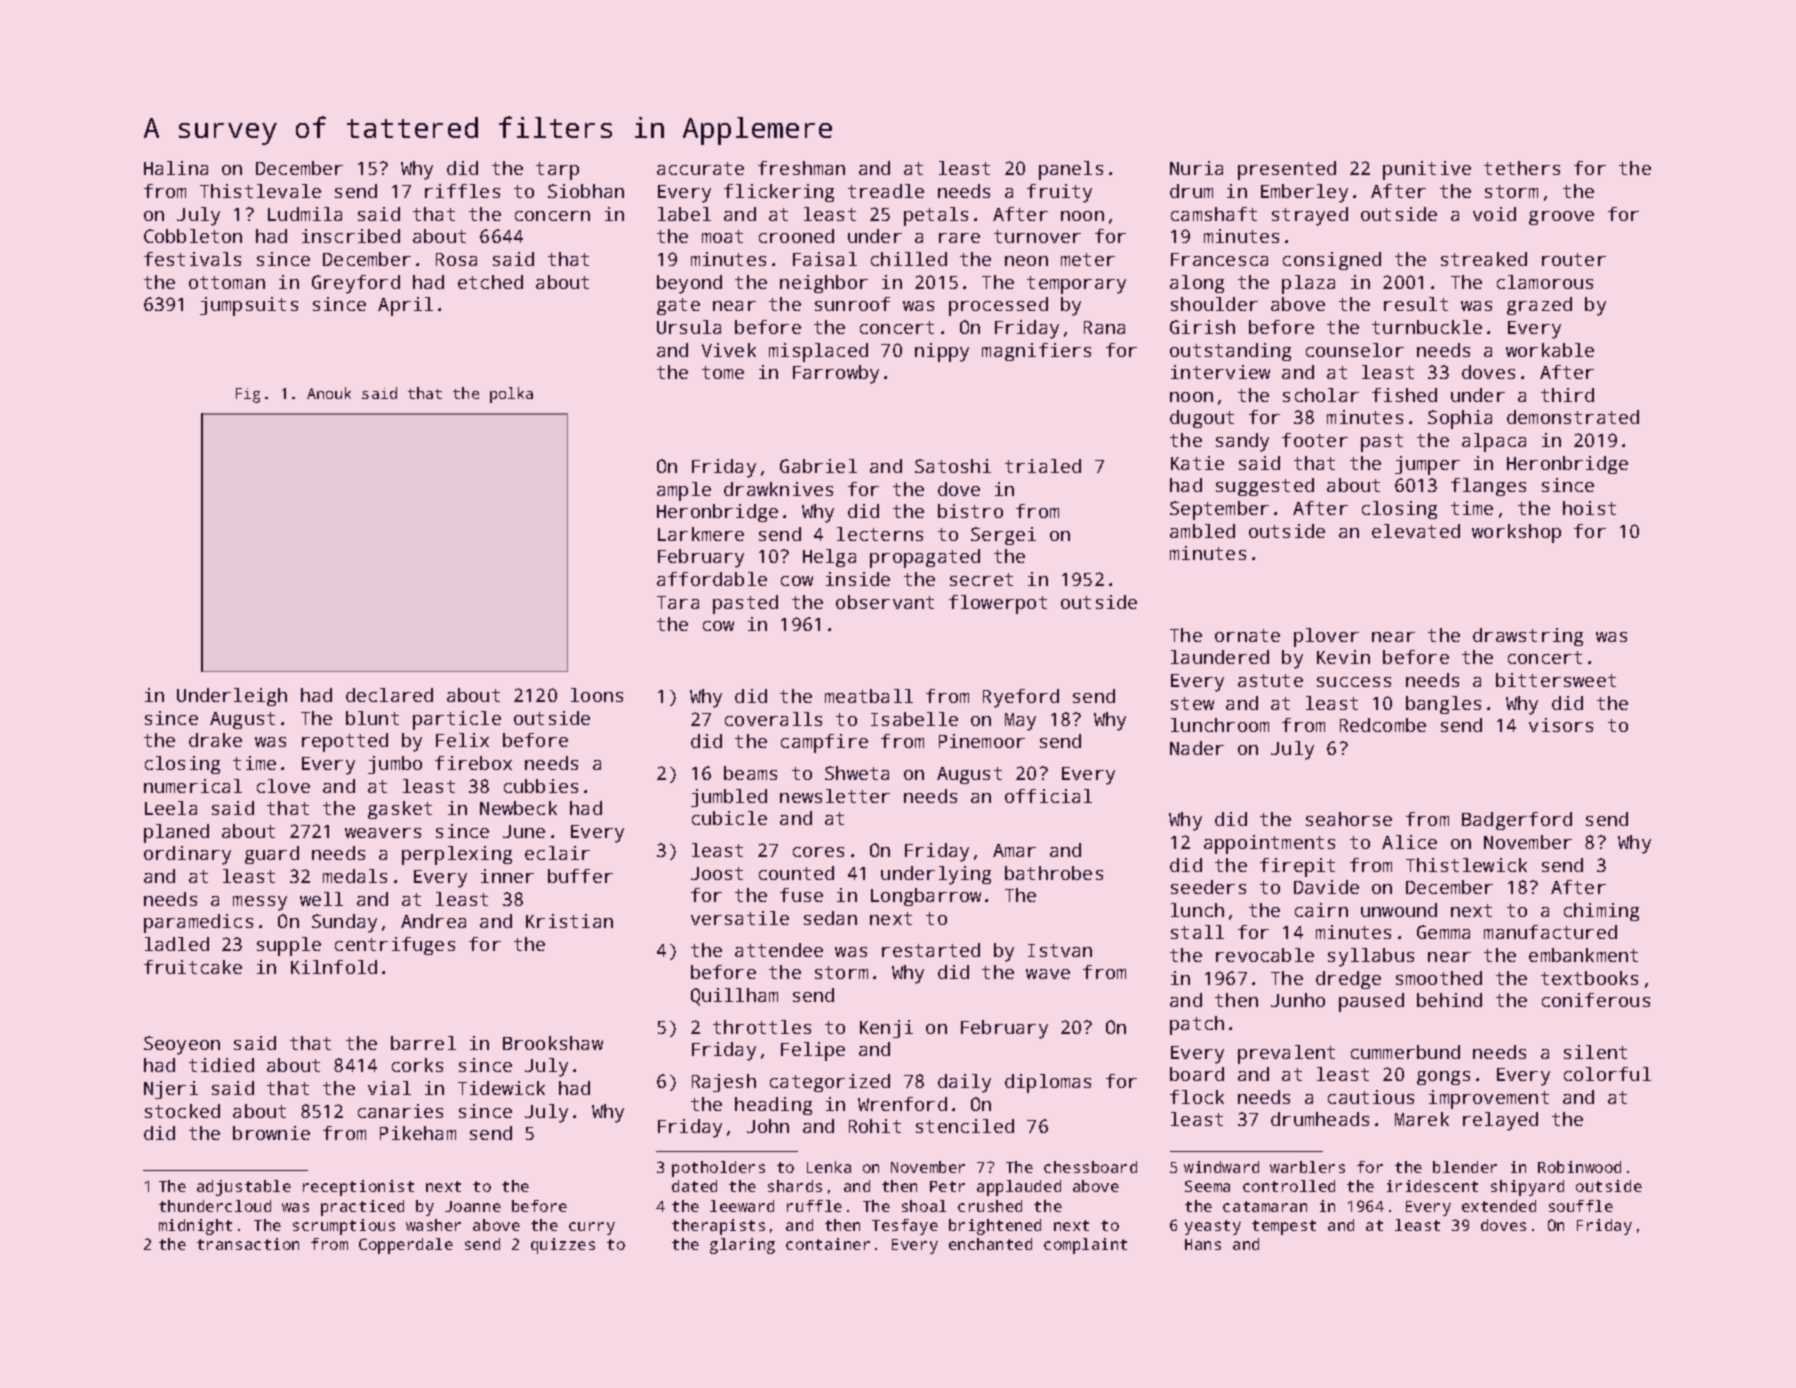  I want to click on Rosa, so click(456, 259).
